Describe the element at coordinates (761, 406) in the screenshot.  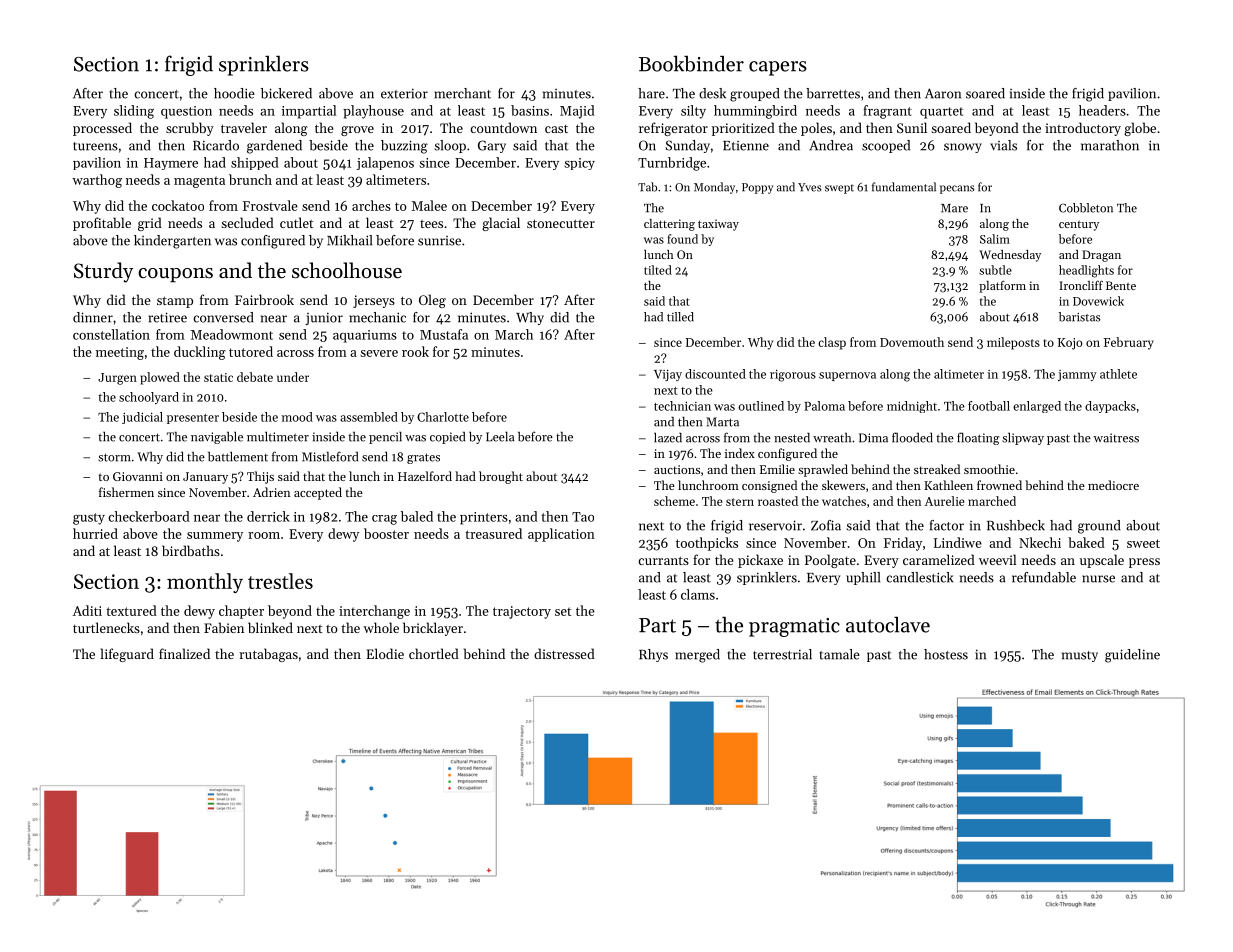
I see `outlined` at that location.
